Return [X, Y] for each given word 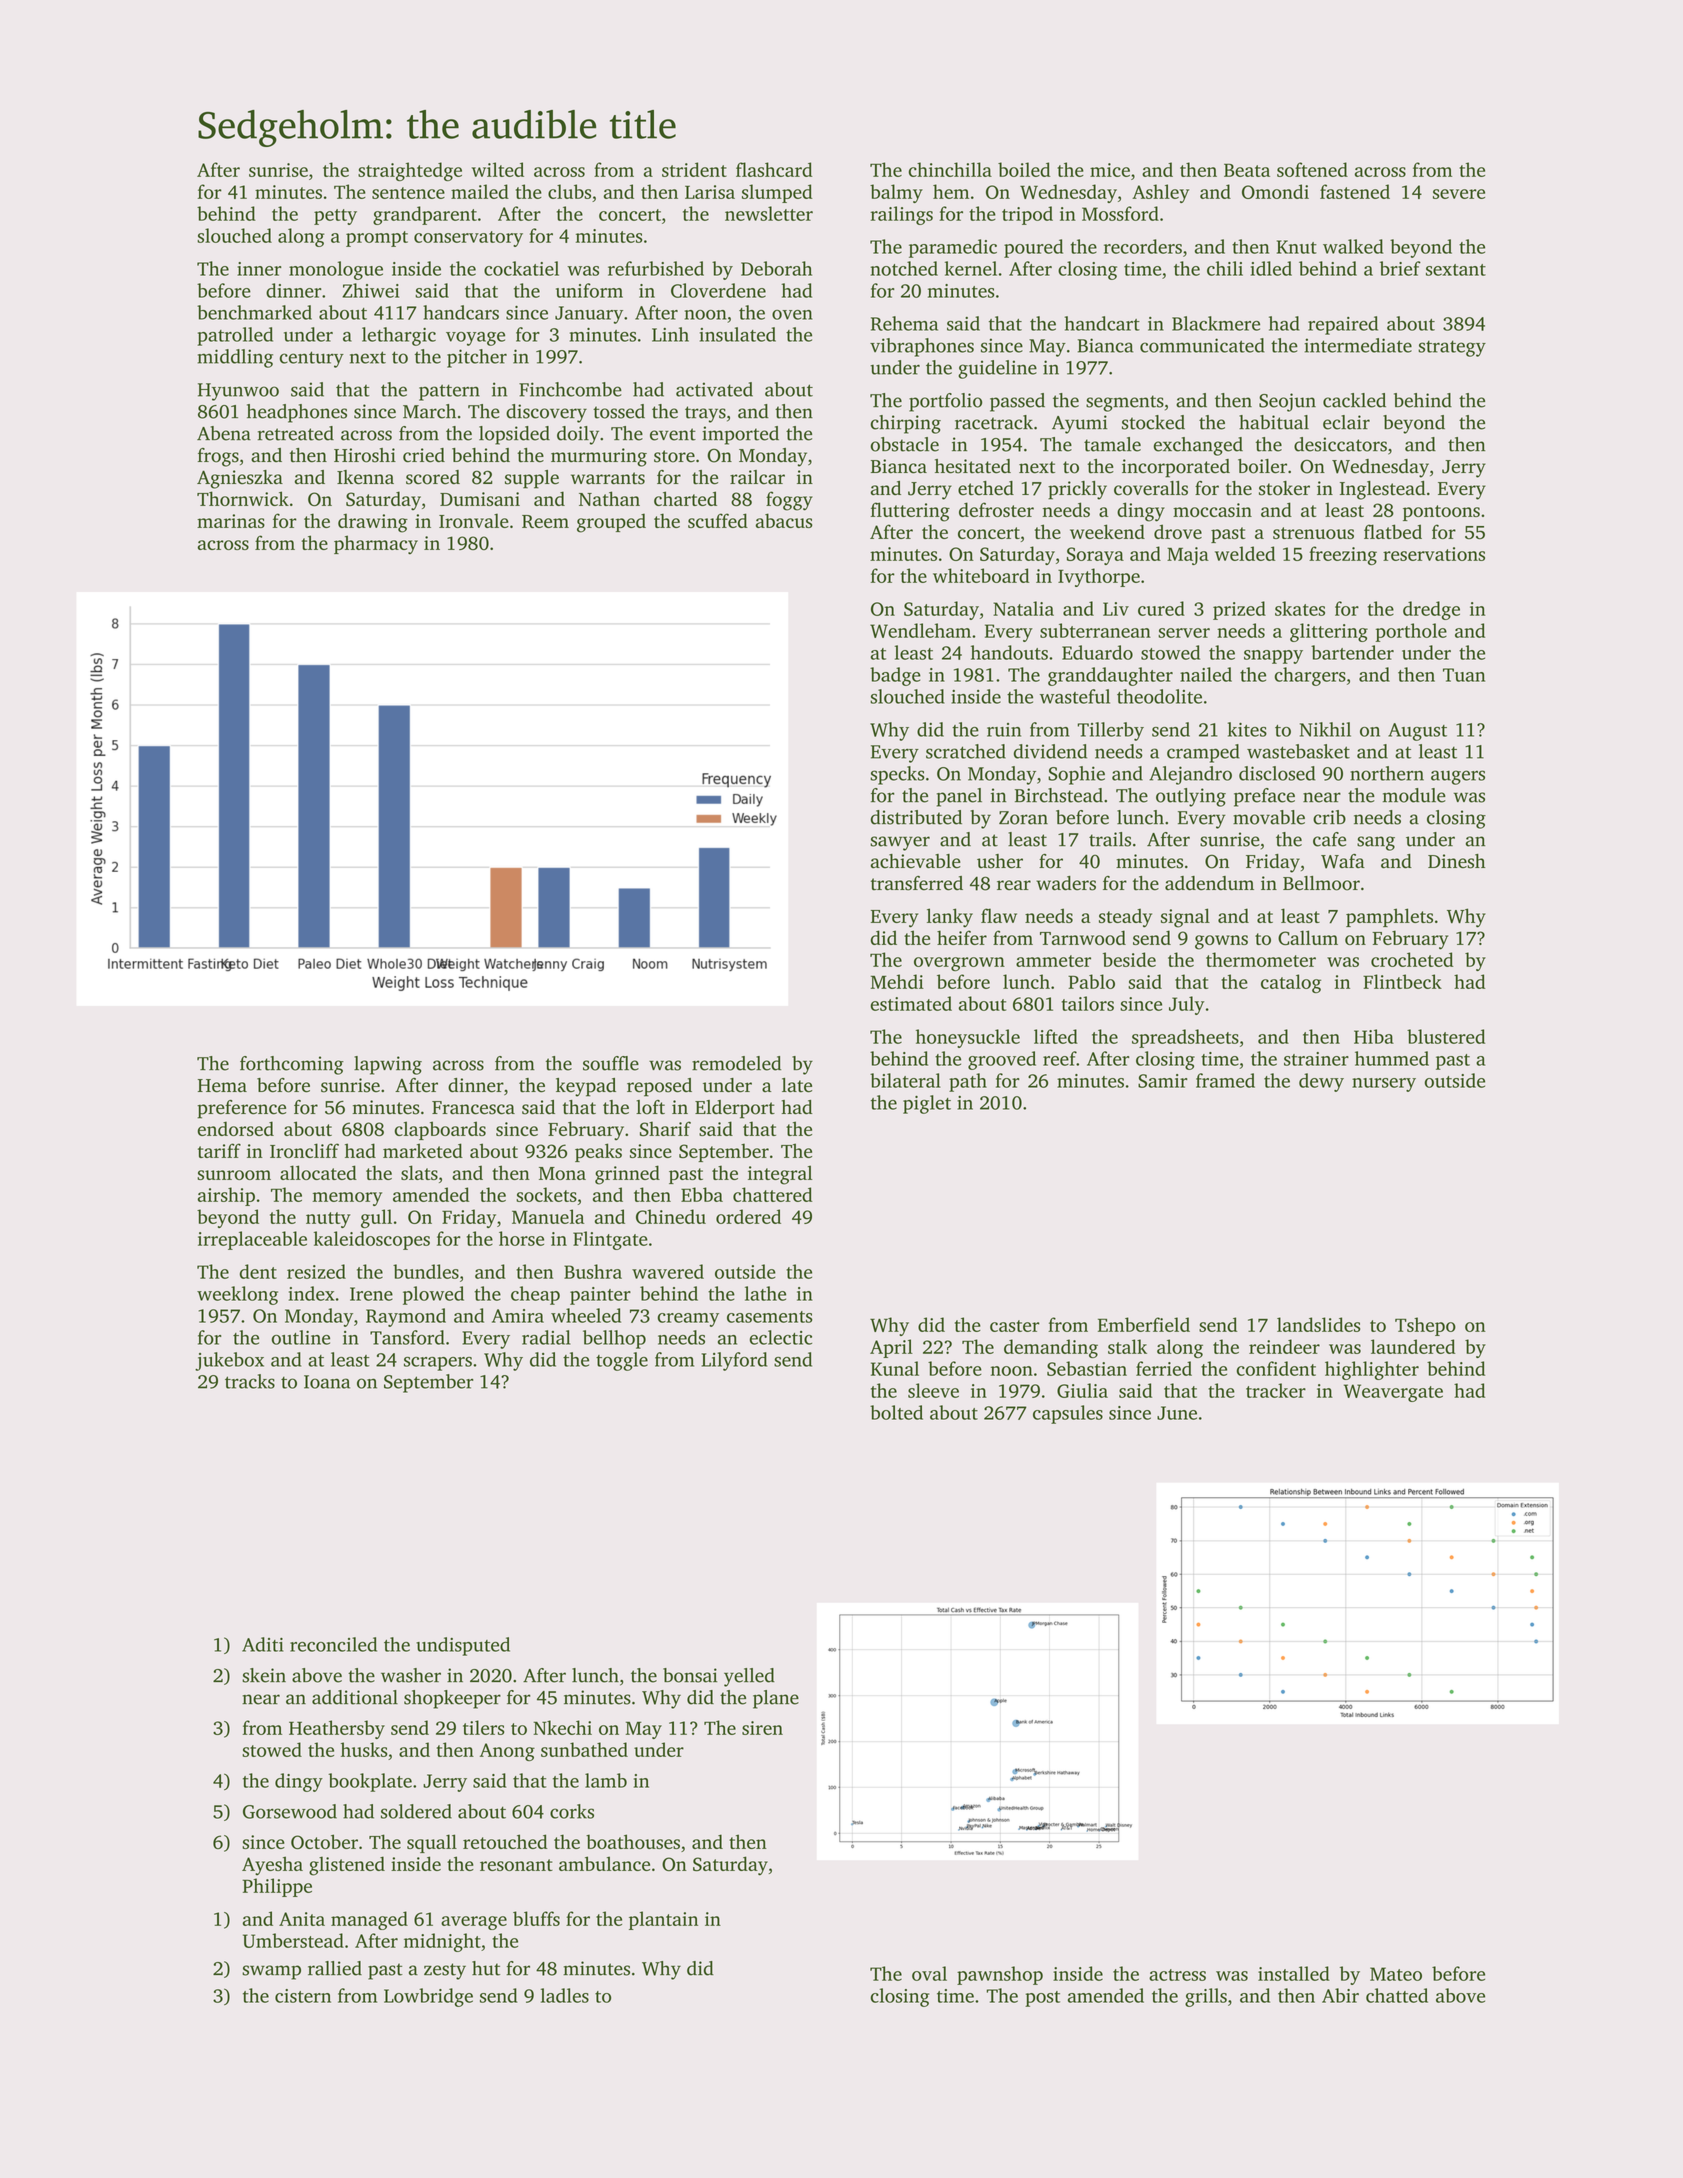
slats [419, 1172]
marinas [231, 521]
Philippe [277, 1887]
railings [901, 215]
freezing [1343, 555]
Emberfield [1144, 1324]
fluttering [910, 512]
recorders [1143, 246]
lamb [606, 1780]
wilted [498, 169]
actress [1177, 1975]
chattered [773, 1194]
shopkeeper [452, 1699]
